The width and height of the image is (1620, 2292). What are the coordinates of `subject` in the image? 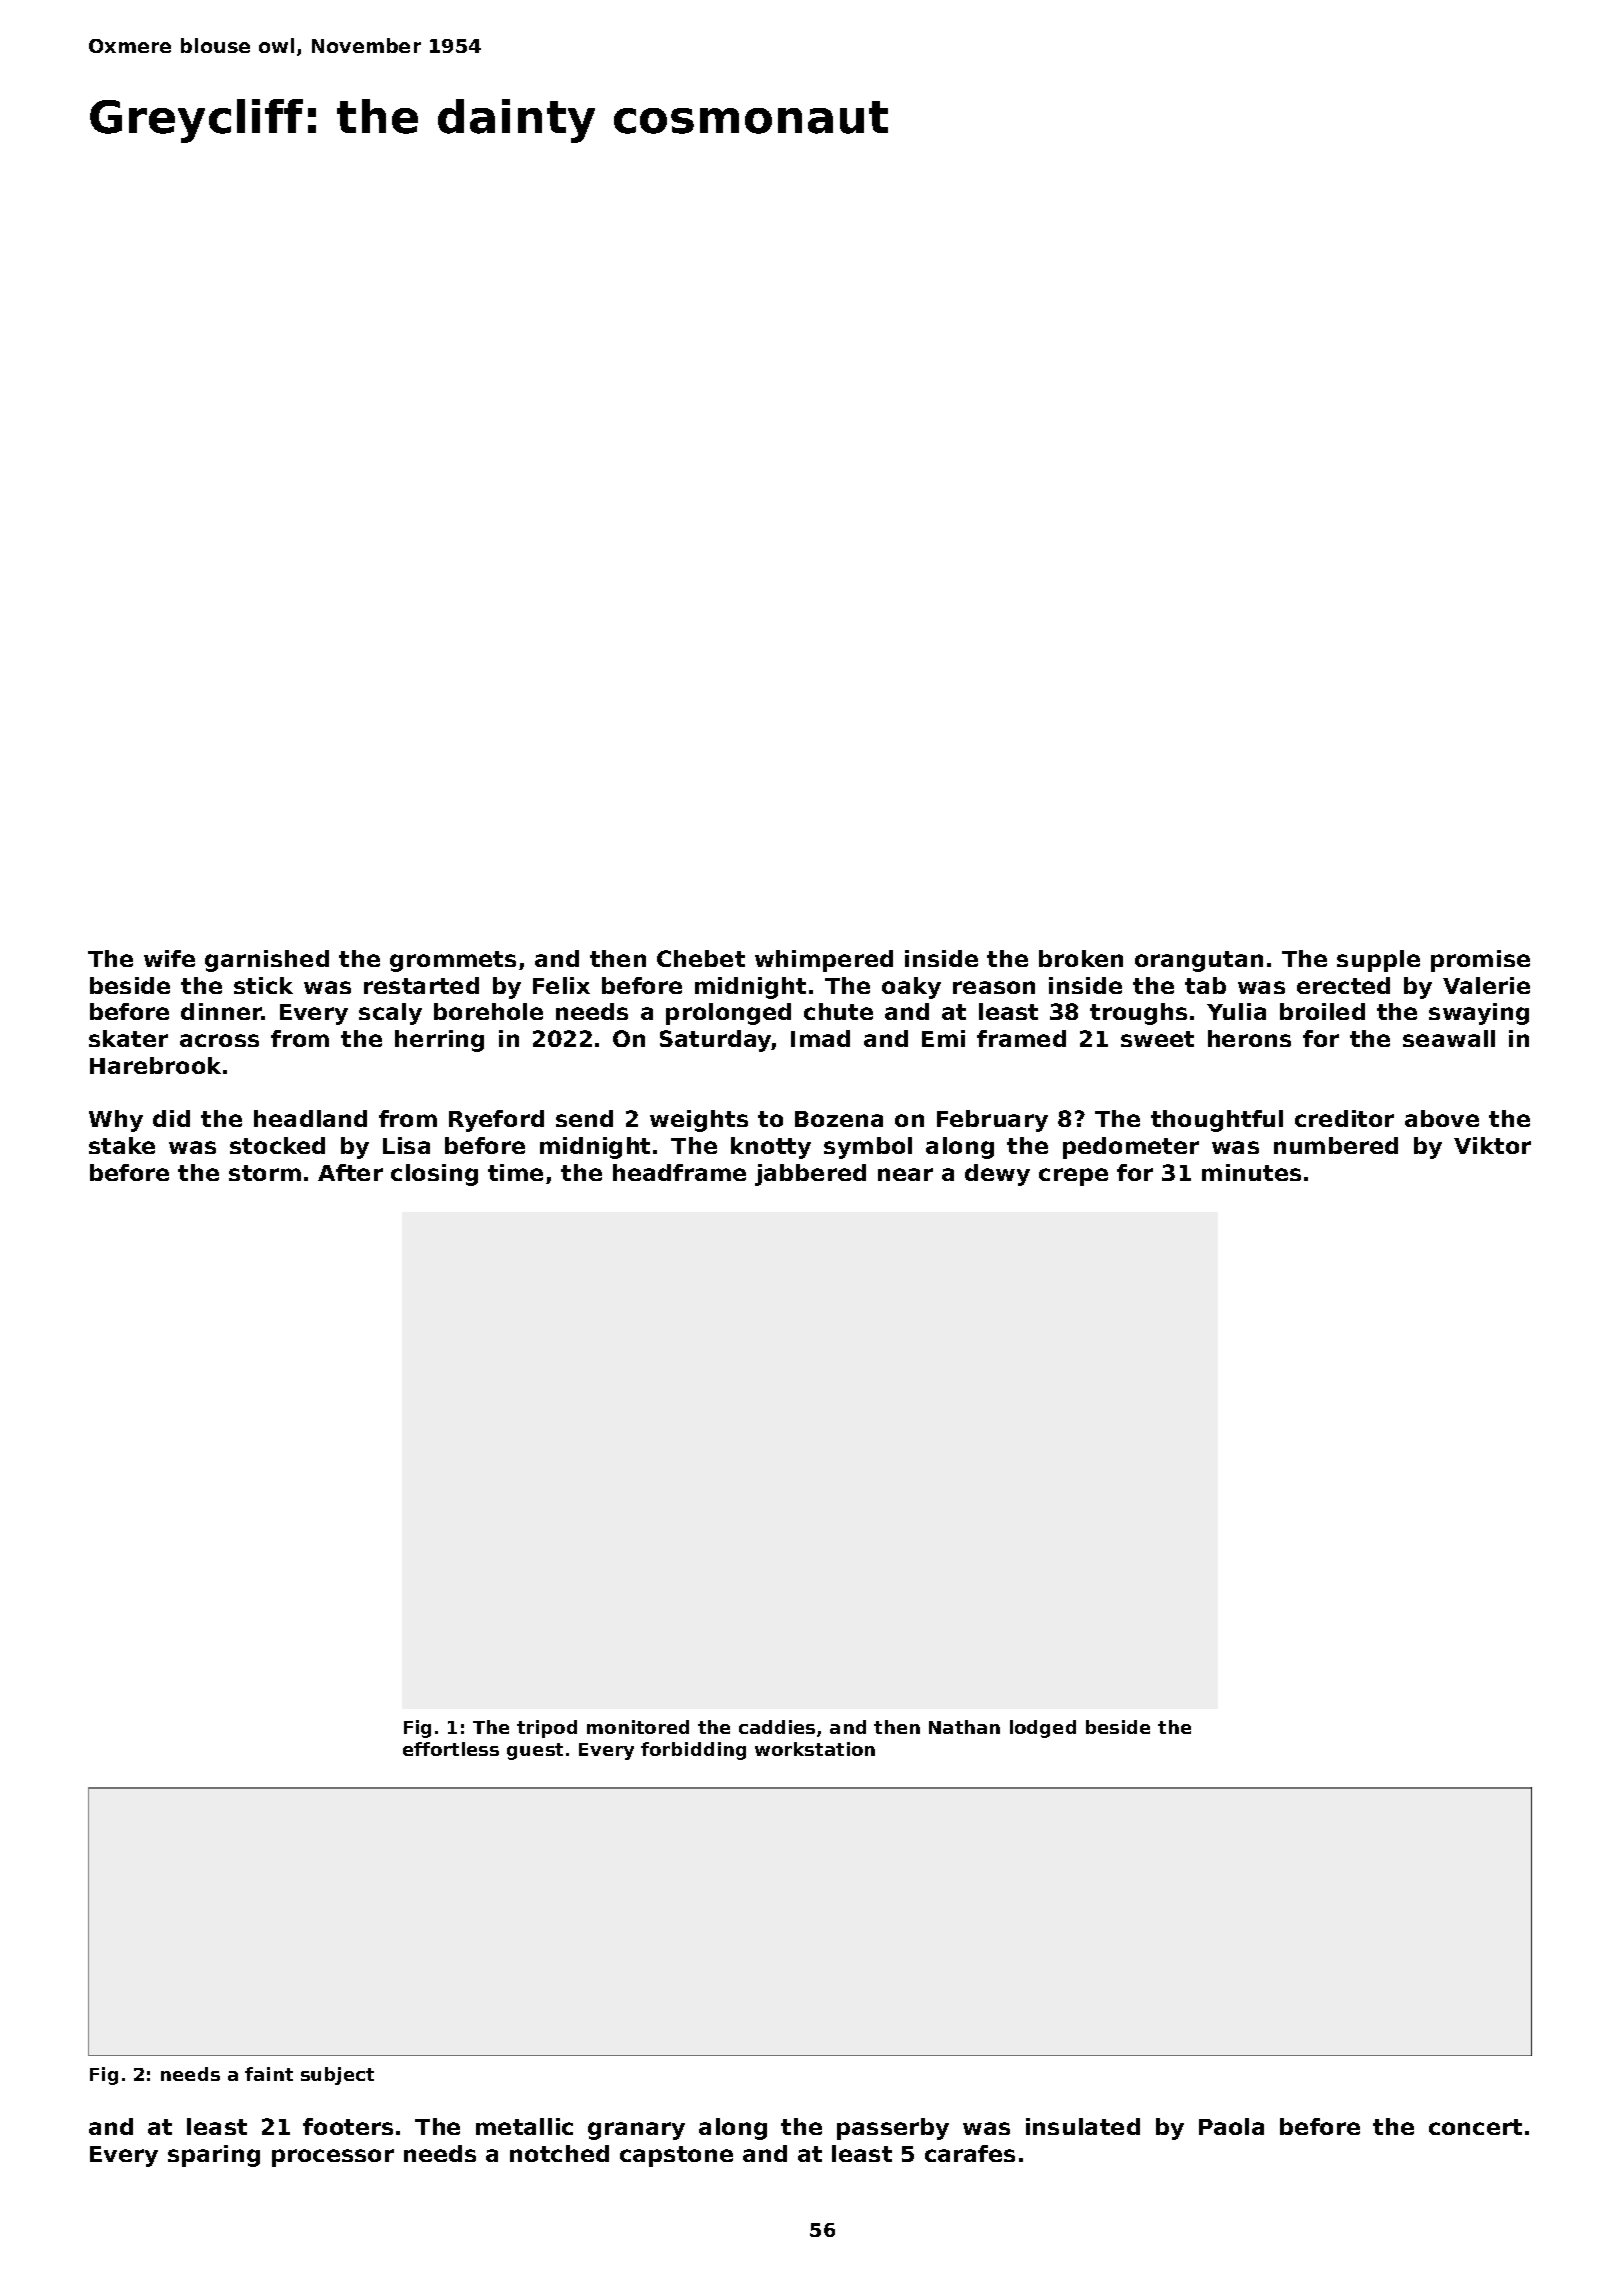 It's located at (337, 2076).
